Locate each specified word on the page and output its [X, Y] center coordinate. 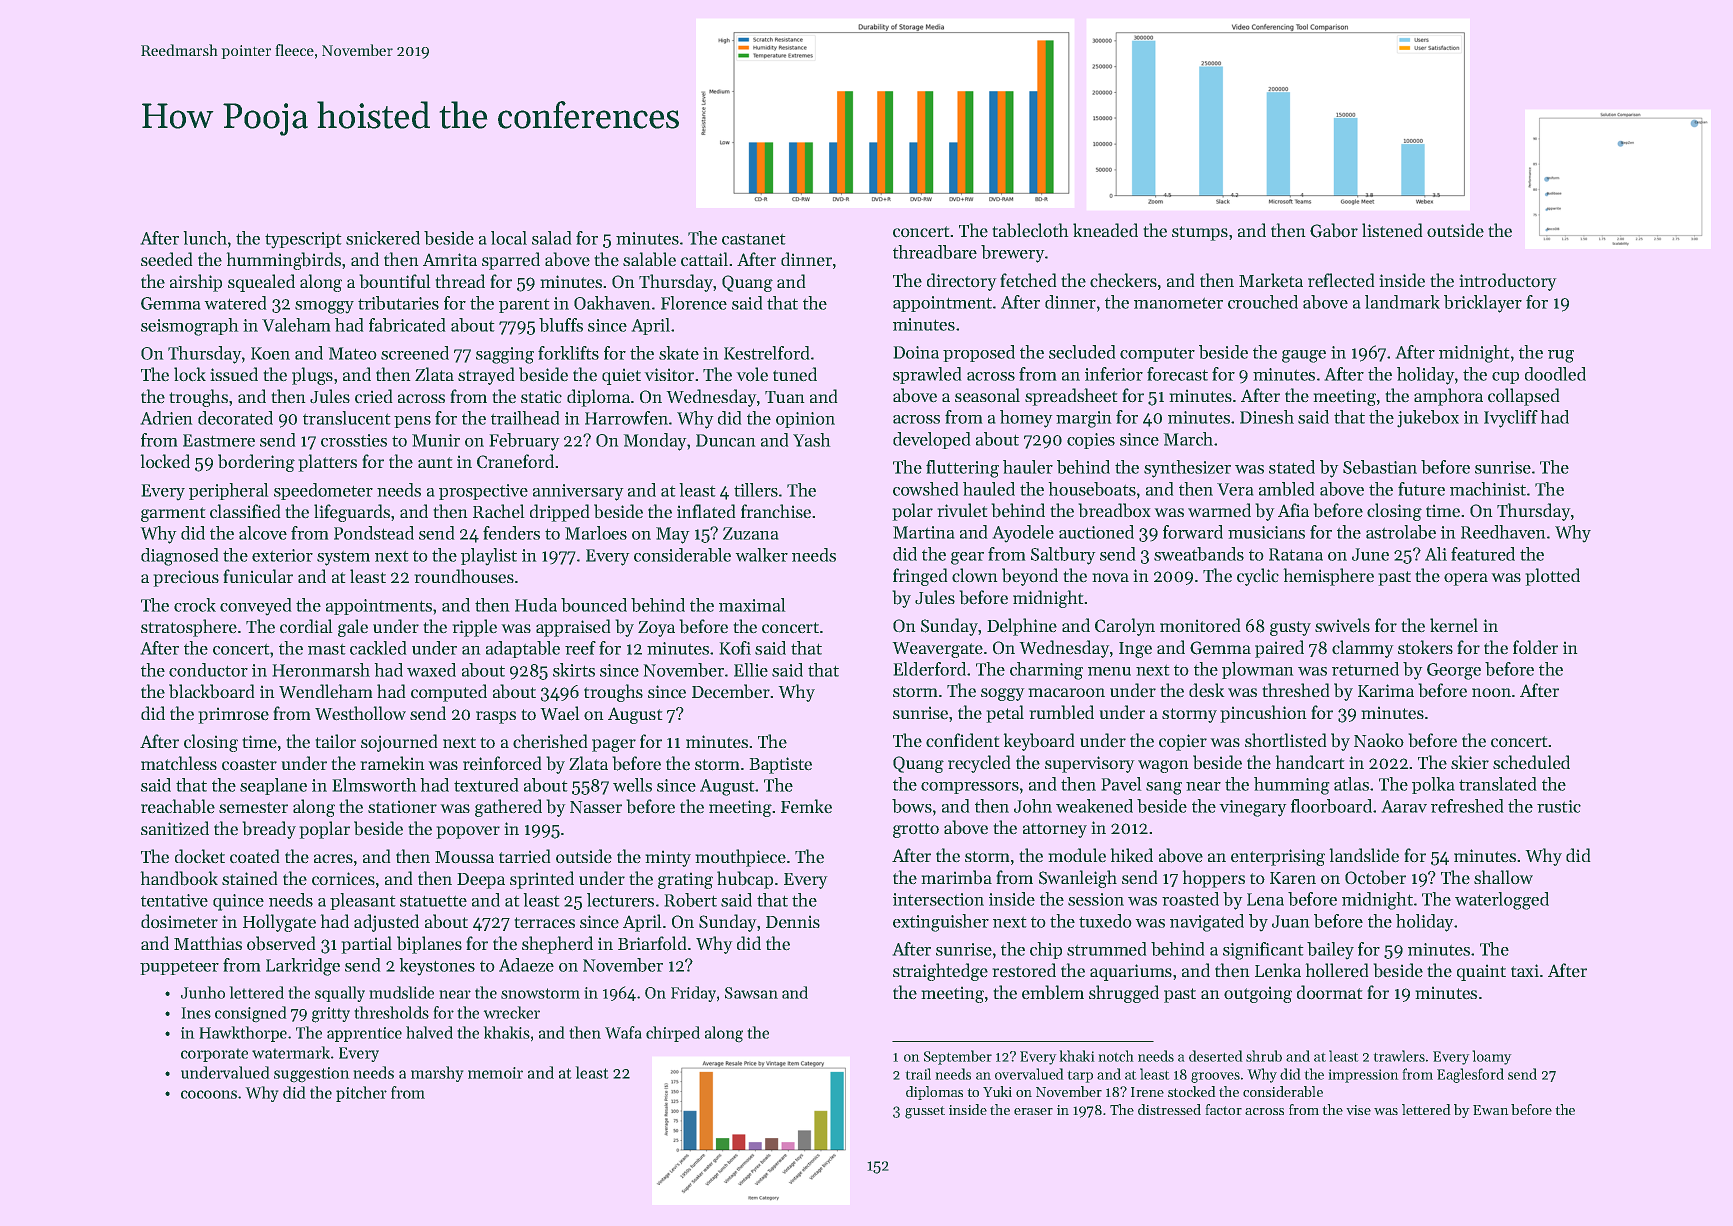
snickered [383, 238]
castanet [753, 239]
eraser [1033, 1111]
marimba [957, 877]
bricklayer [1483, 304]
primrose [234, 716]
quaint [1481, 973]
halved [429, 1032]
